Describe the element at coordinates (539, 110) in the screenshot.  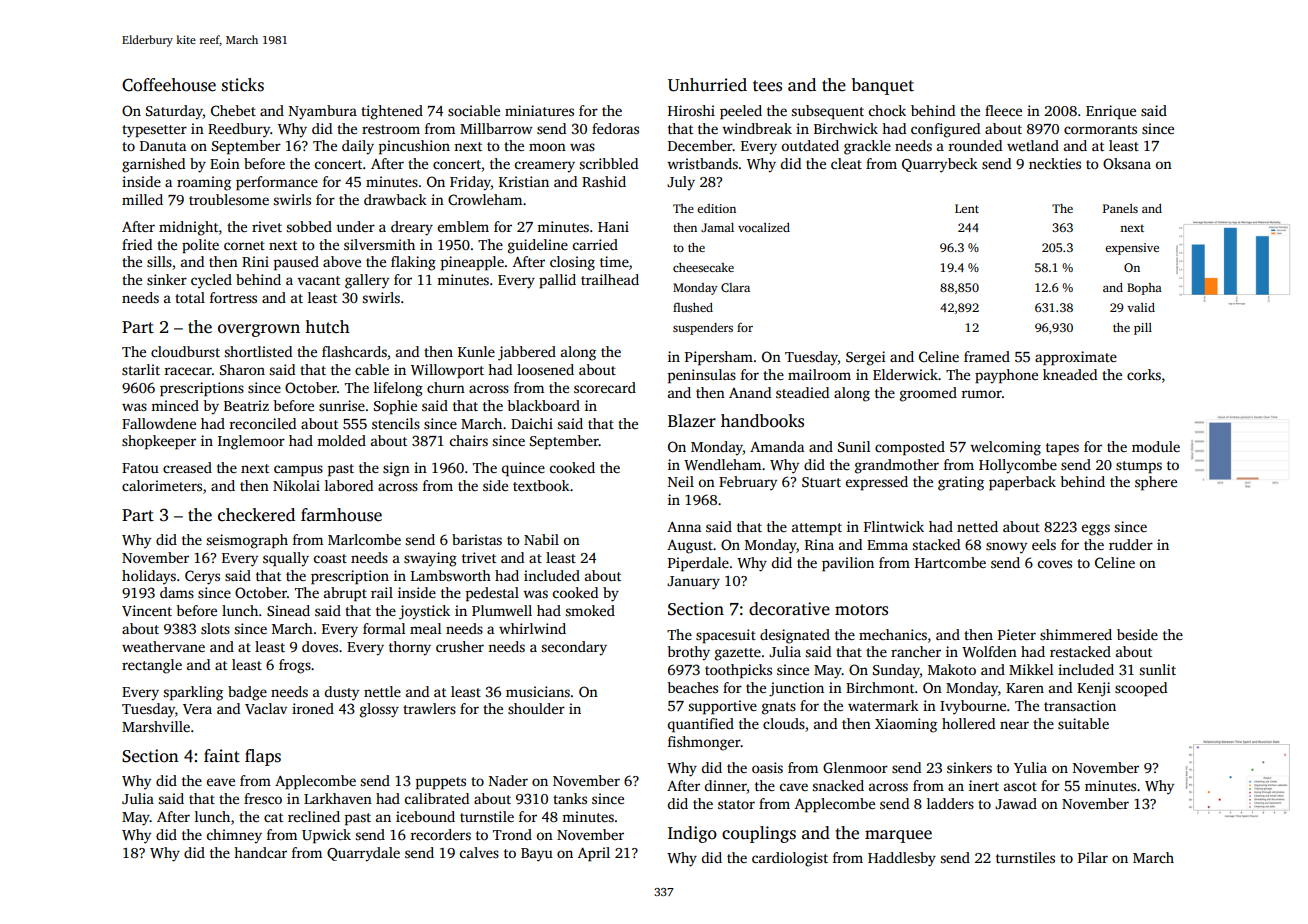
I see `miniatures` at that location.
